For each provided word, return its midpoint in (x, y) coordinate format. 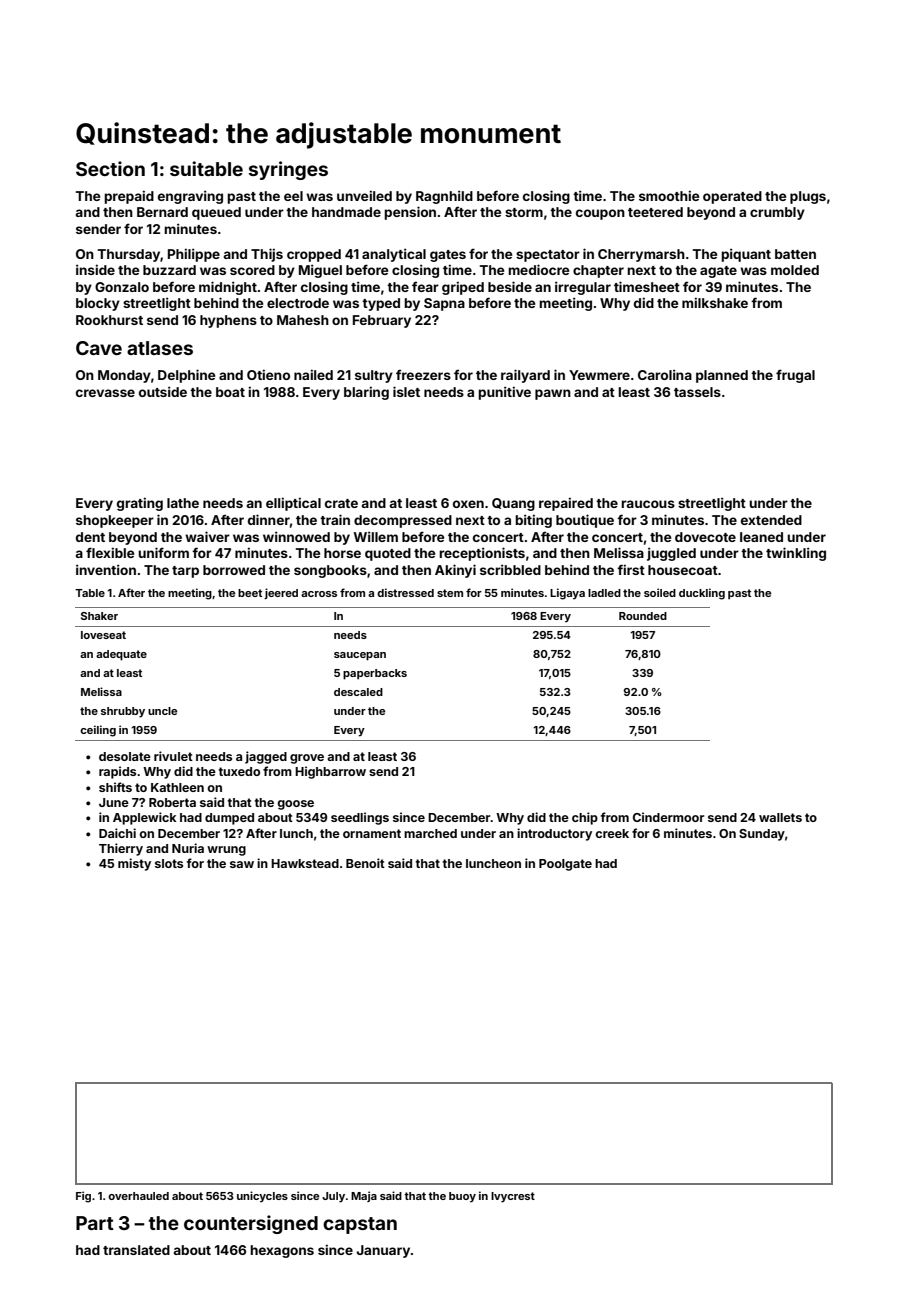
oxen (468, 504)
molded (795, 270)
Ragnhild (444, 197)
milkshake (715, 302)
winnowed (296, 536)
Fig (83, 1197)
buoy (462, 1197)
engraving (190, 197)
